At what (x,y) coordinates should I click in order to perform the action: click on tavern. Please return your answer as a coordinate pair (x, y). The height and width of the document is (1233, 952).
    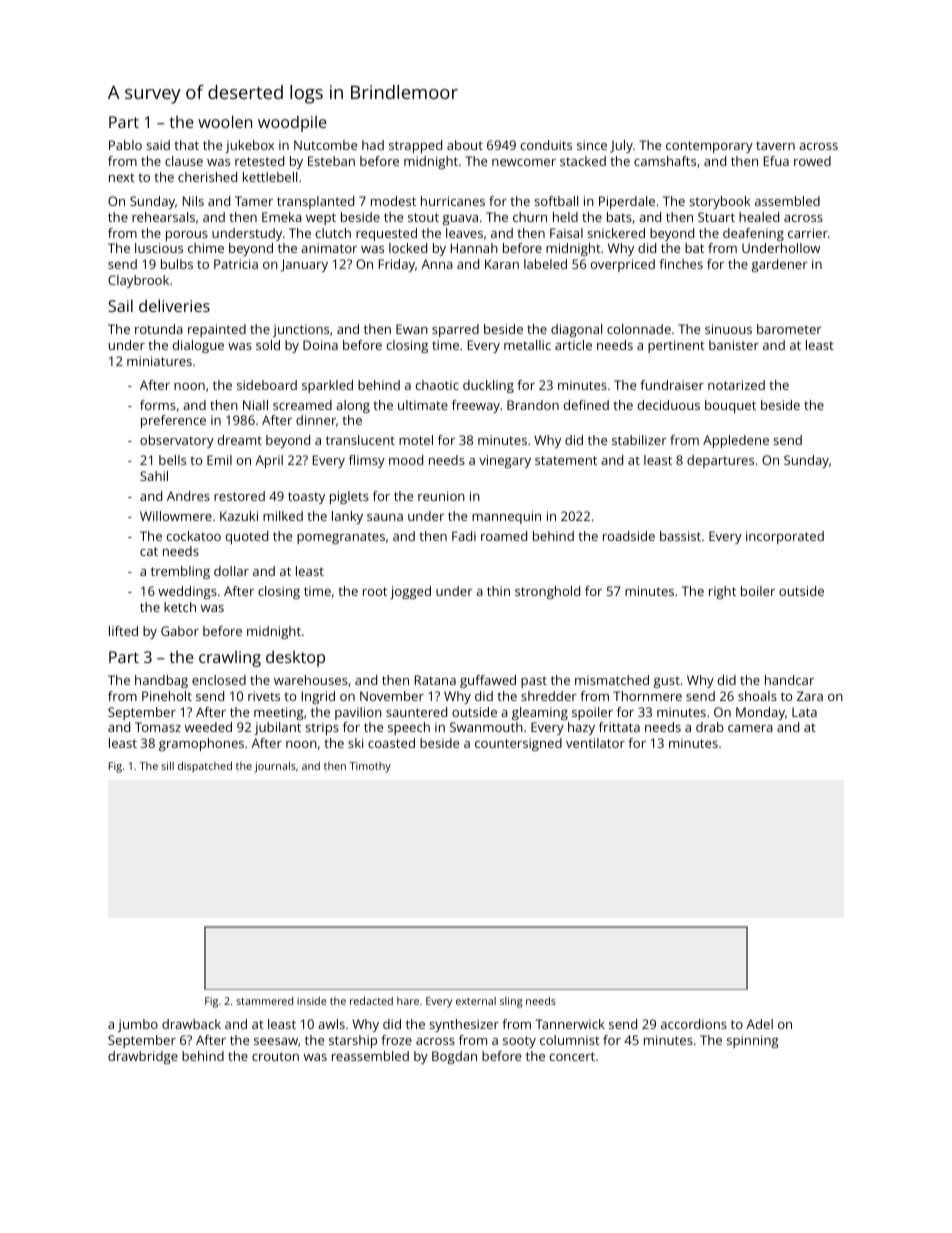
    Looking at the image, I should click on (775, 145).
